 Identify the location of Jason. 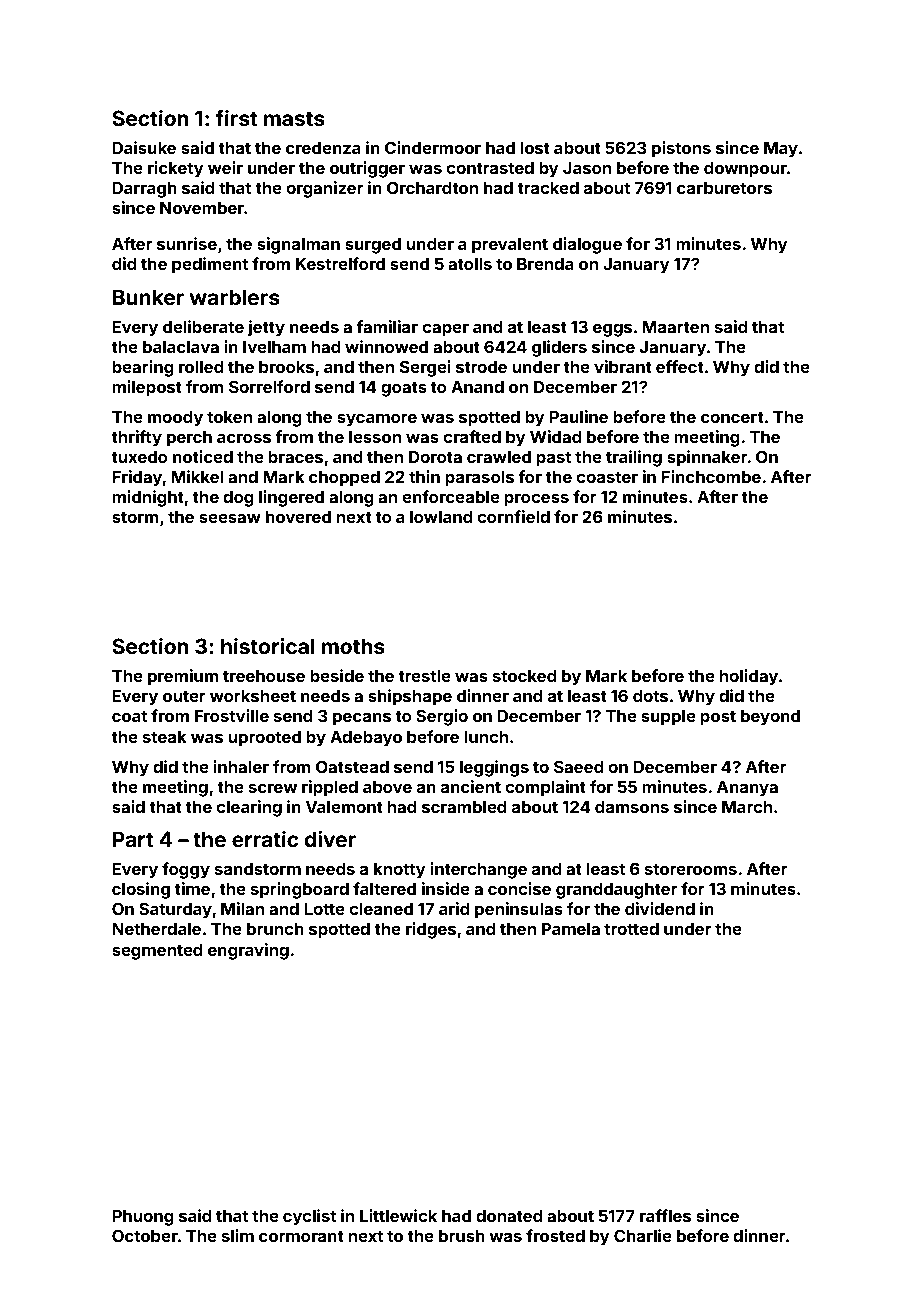
(587, 168).
